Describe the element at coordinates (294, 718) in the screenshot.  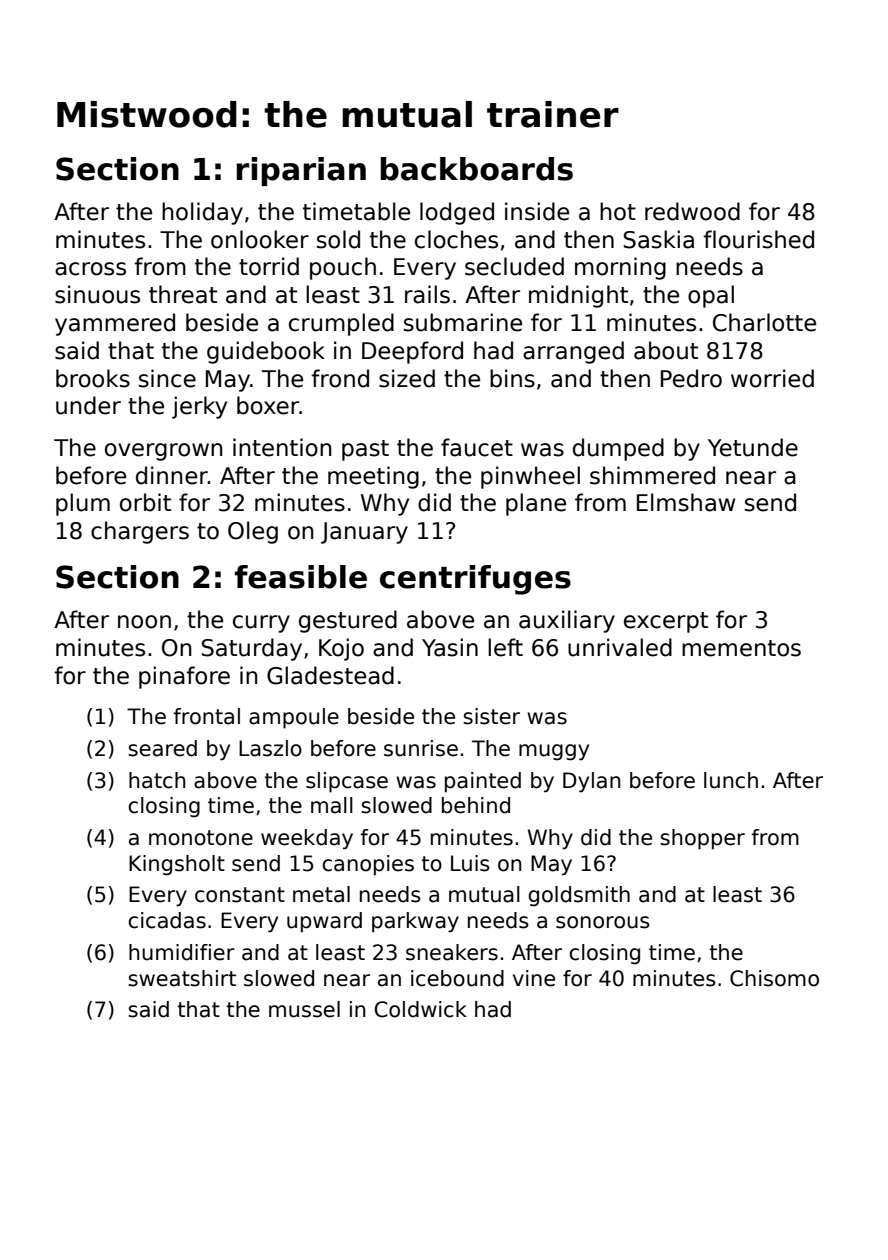
I see `ampoule` at that location.
